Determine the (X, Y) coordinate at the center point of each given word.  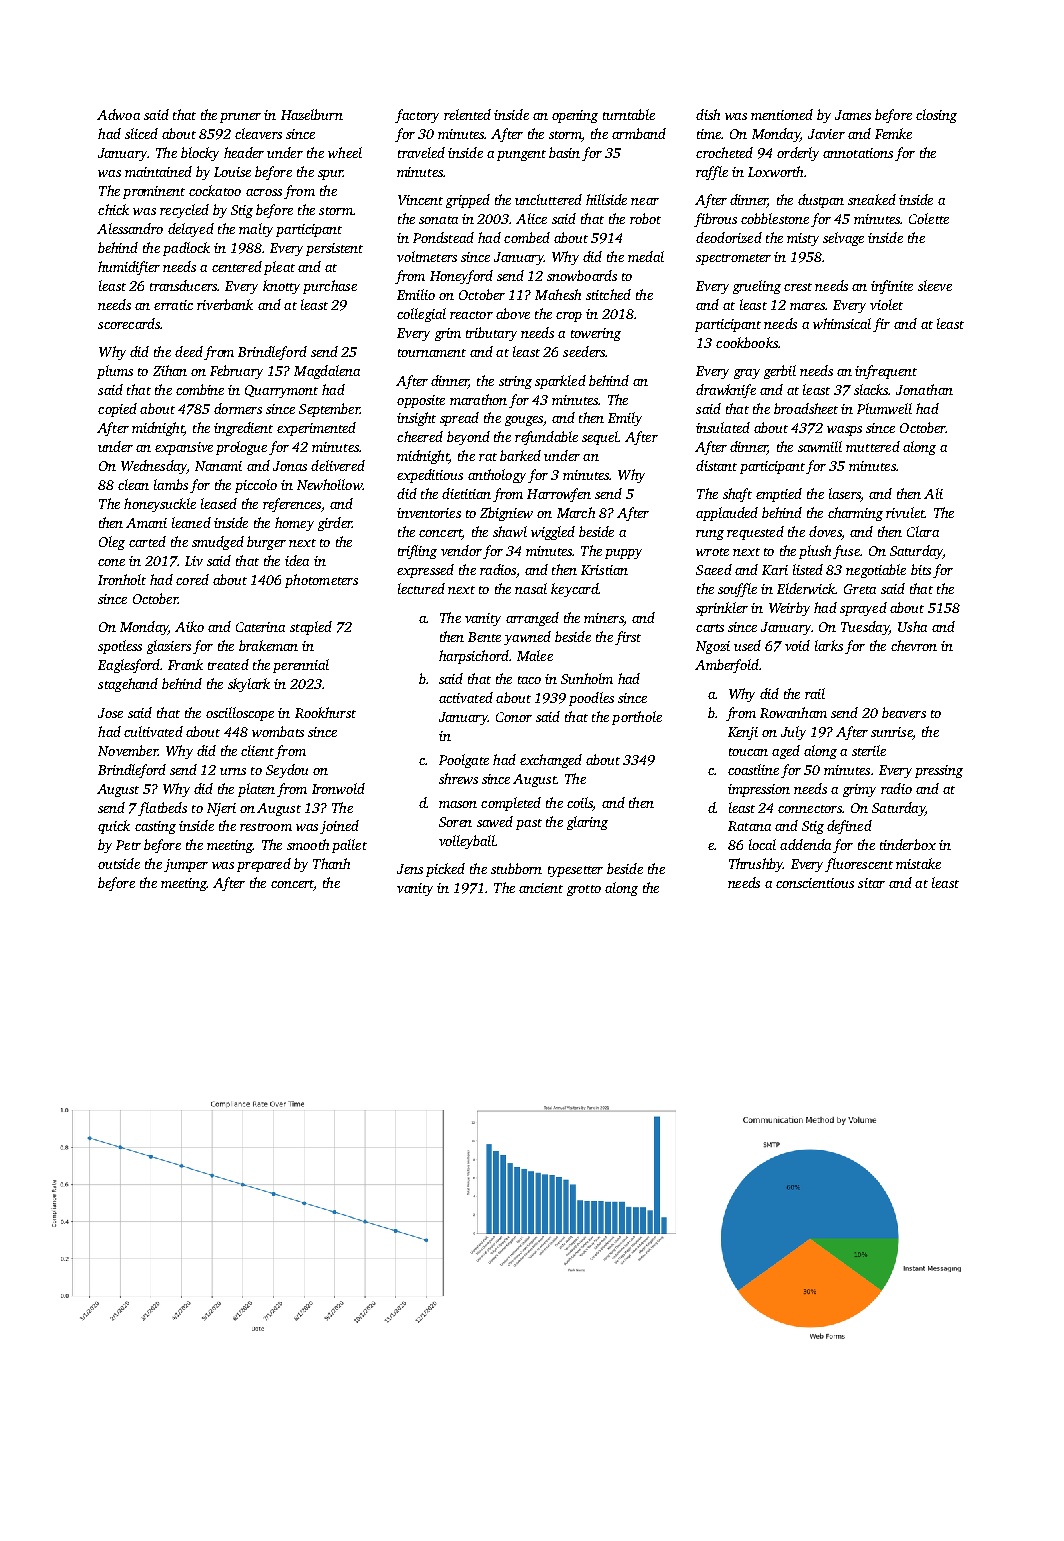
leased (219, 503)
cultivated (153, 731)
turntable (629, 114)
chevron (914, 645)
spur (330, 175)
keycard (574, 590)
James (853, 115)
